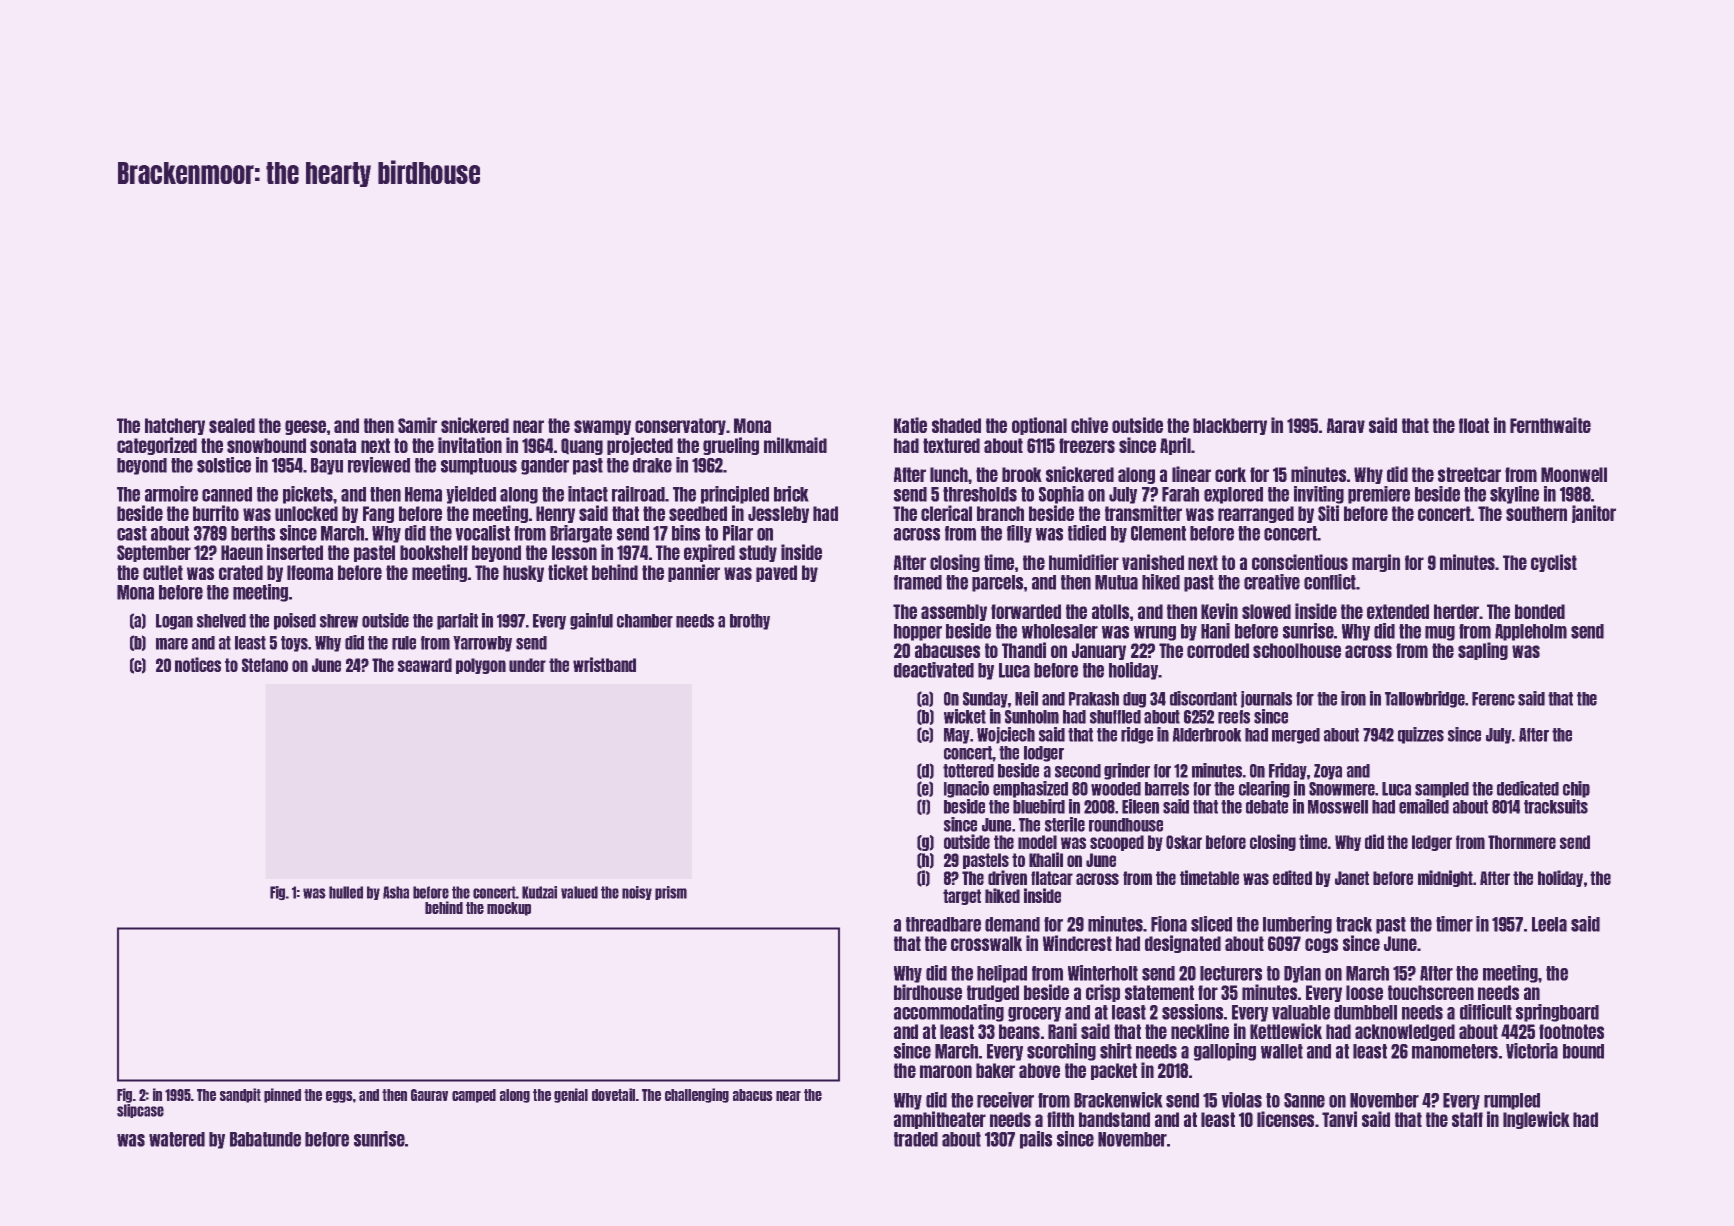 Image resolution: width=1734 pixels, height=1226 pixels. I want to click on rumpled, so click(1512, 1101).
